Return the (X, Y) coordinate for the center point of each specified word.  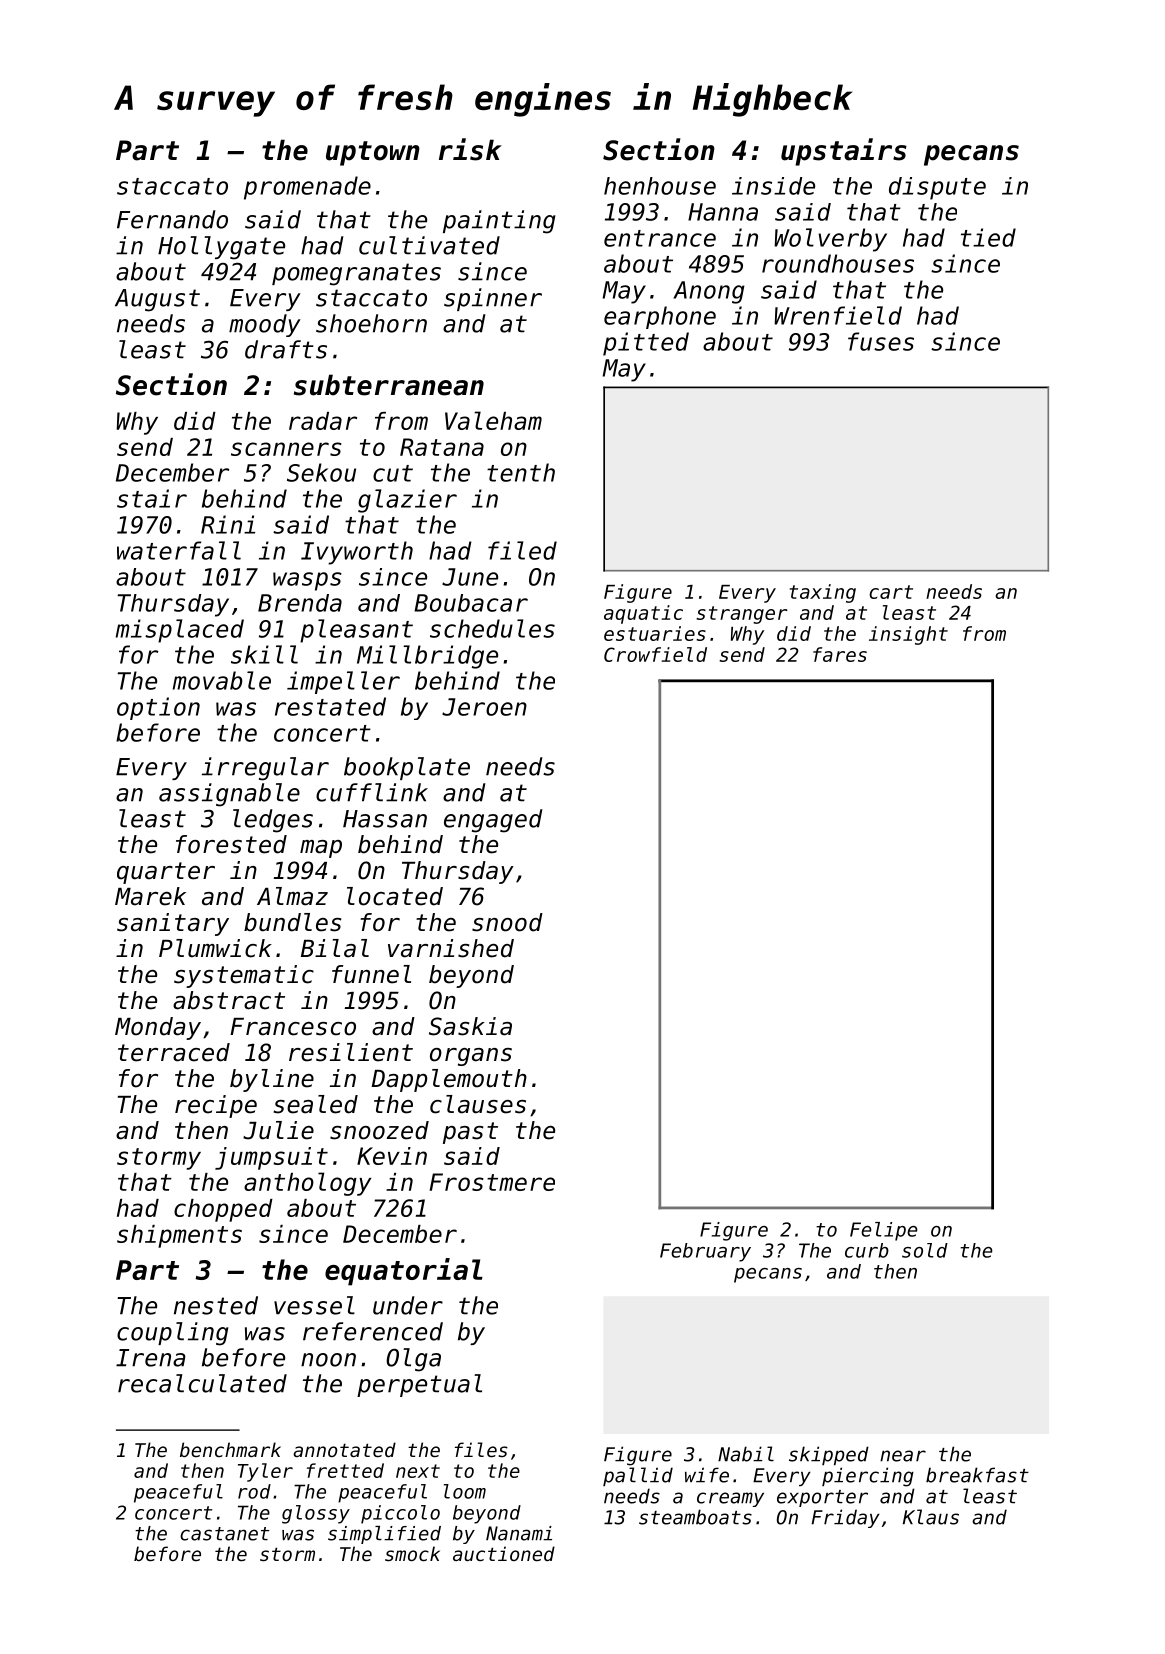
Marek (150, 896)
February (705, 1252)
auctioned (504, 1553)
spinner (493, 299)
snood (507, 922)
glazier (407, 501)
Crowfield (655, 654)
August (157, 300)
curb (867, 1250)
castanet (225, 1534)
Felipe (884, 1231)
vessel (314, 1305)
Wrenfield (838, 315)
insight (908, 635)
